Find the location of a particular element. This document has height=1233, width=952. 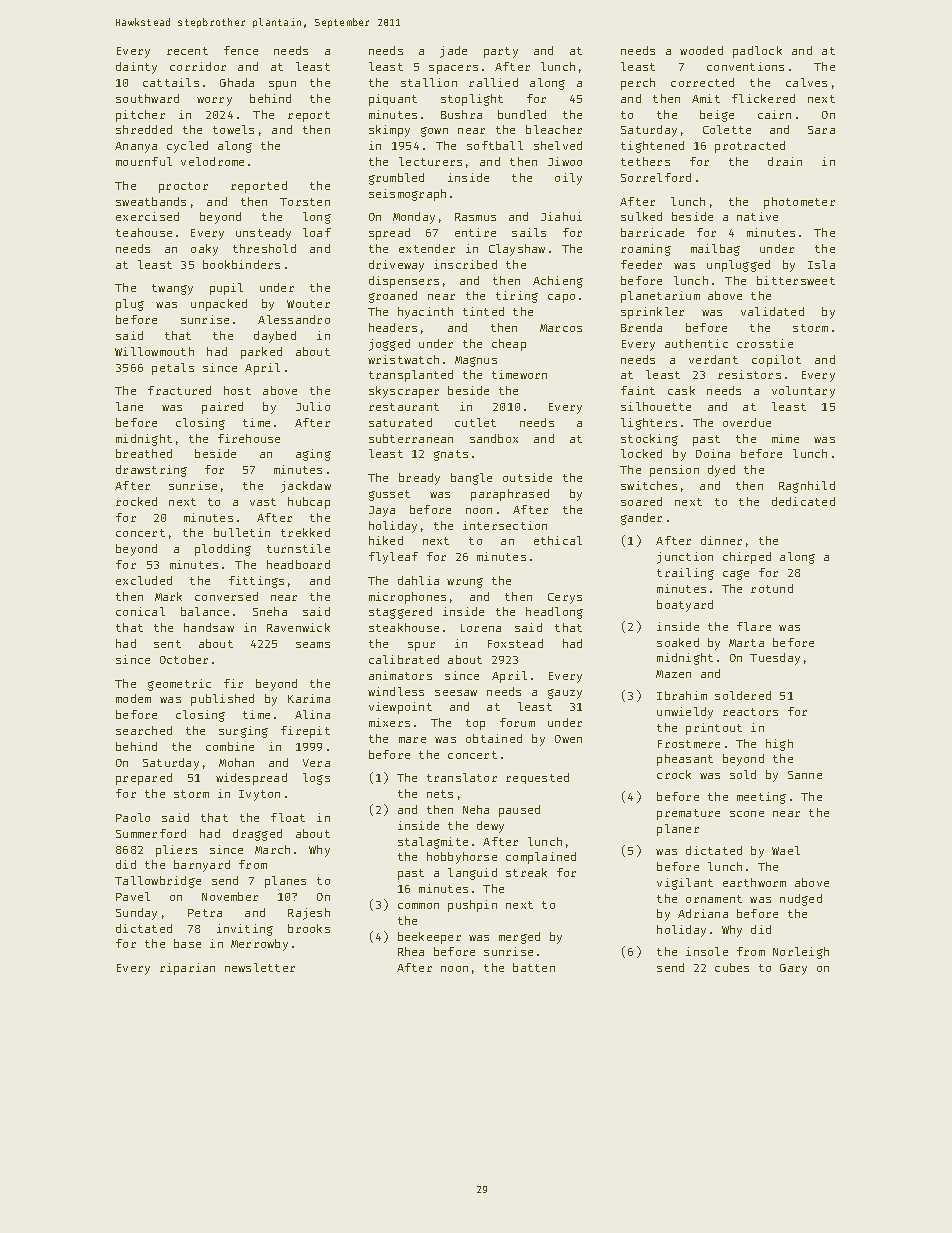

twangy is located at coordinates (172, 289).
